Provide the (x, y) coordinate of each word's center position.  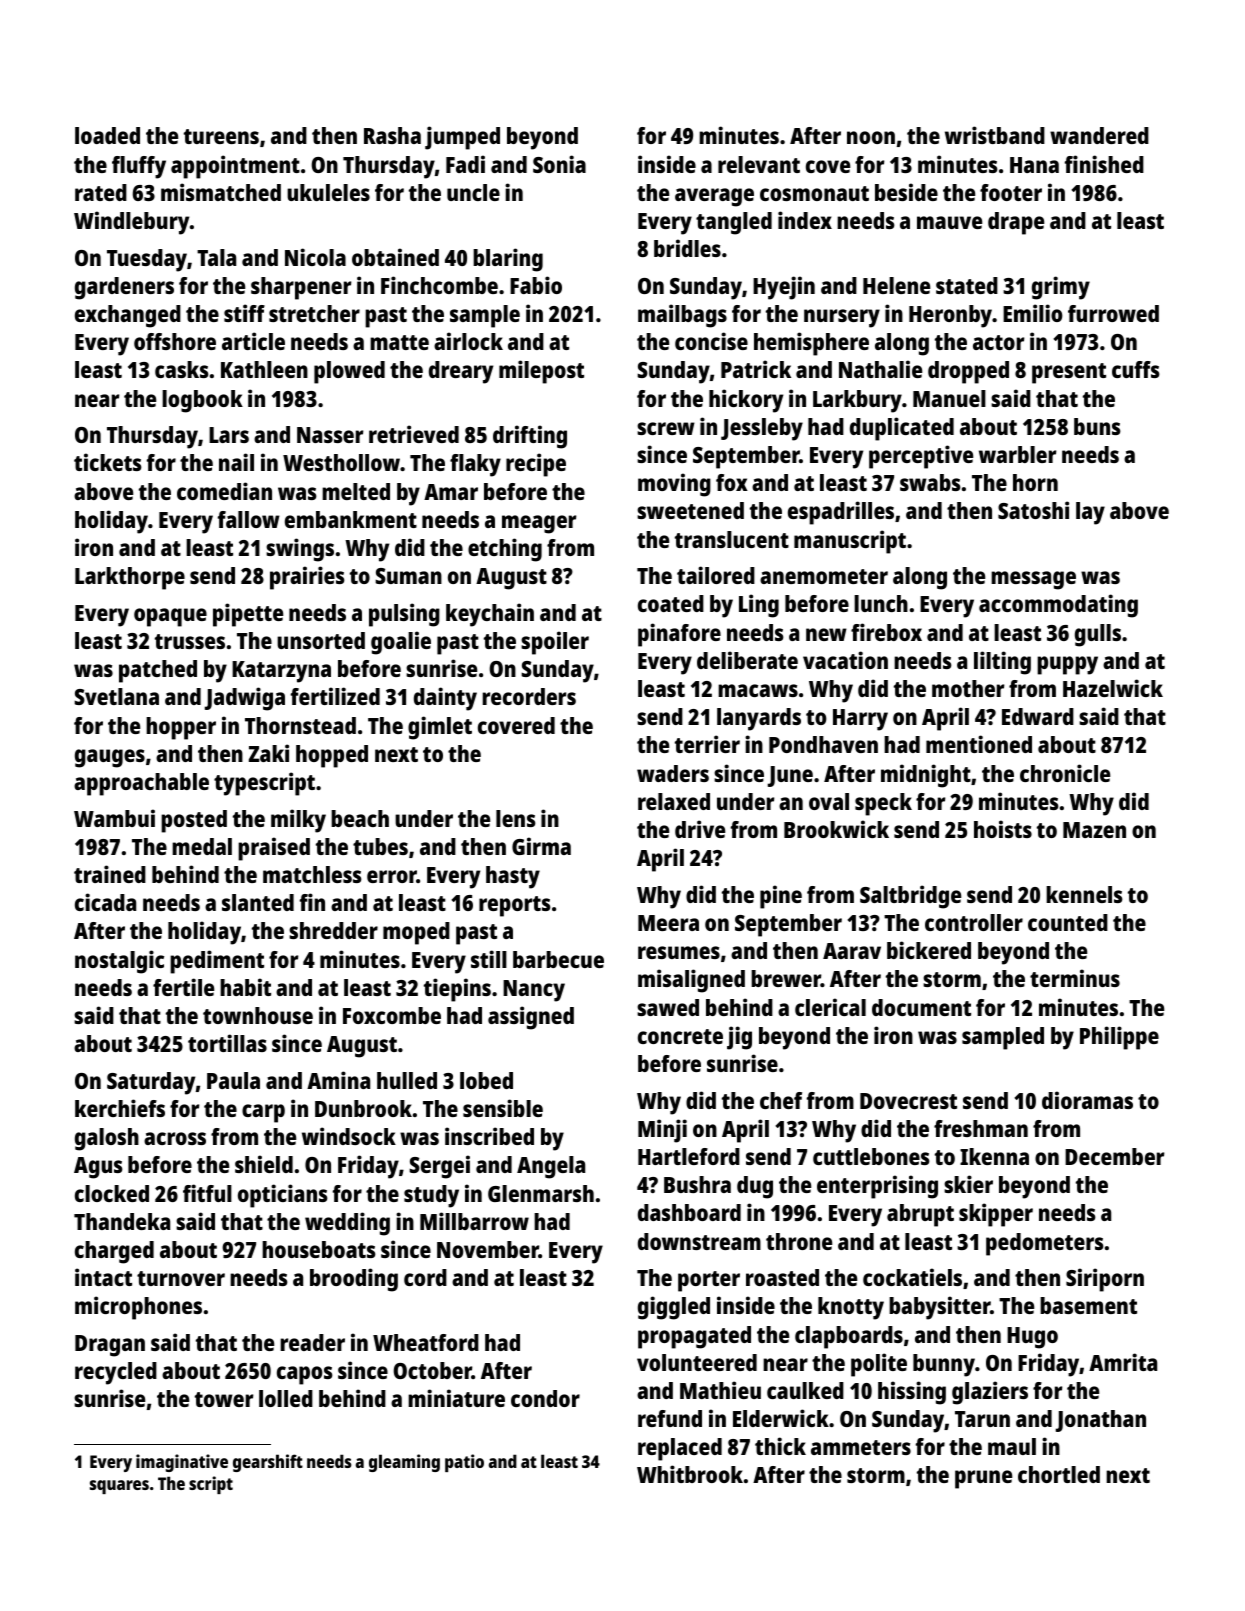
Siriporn (1105, 1280)
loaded (107, 135)
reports (515, 906)
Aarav (852, 951)
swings (300, 550)
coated (671, 603)
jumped (462, 138)
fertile (183, 987)
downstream (699, 1241)
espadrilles (841, 513)
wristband (995, 135)
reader (312, 1342)
